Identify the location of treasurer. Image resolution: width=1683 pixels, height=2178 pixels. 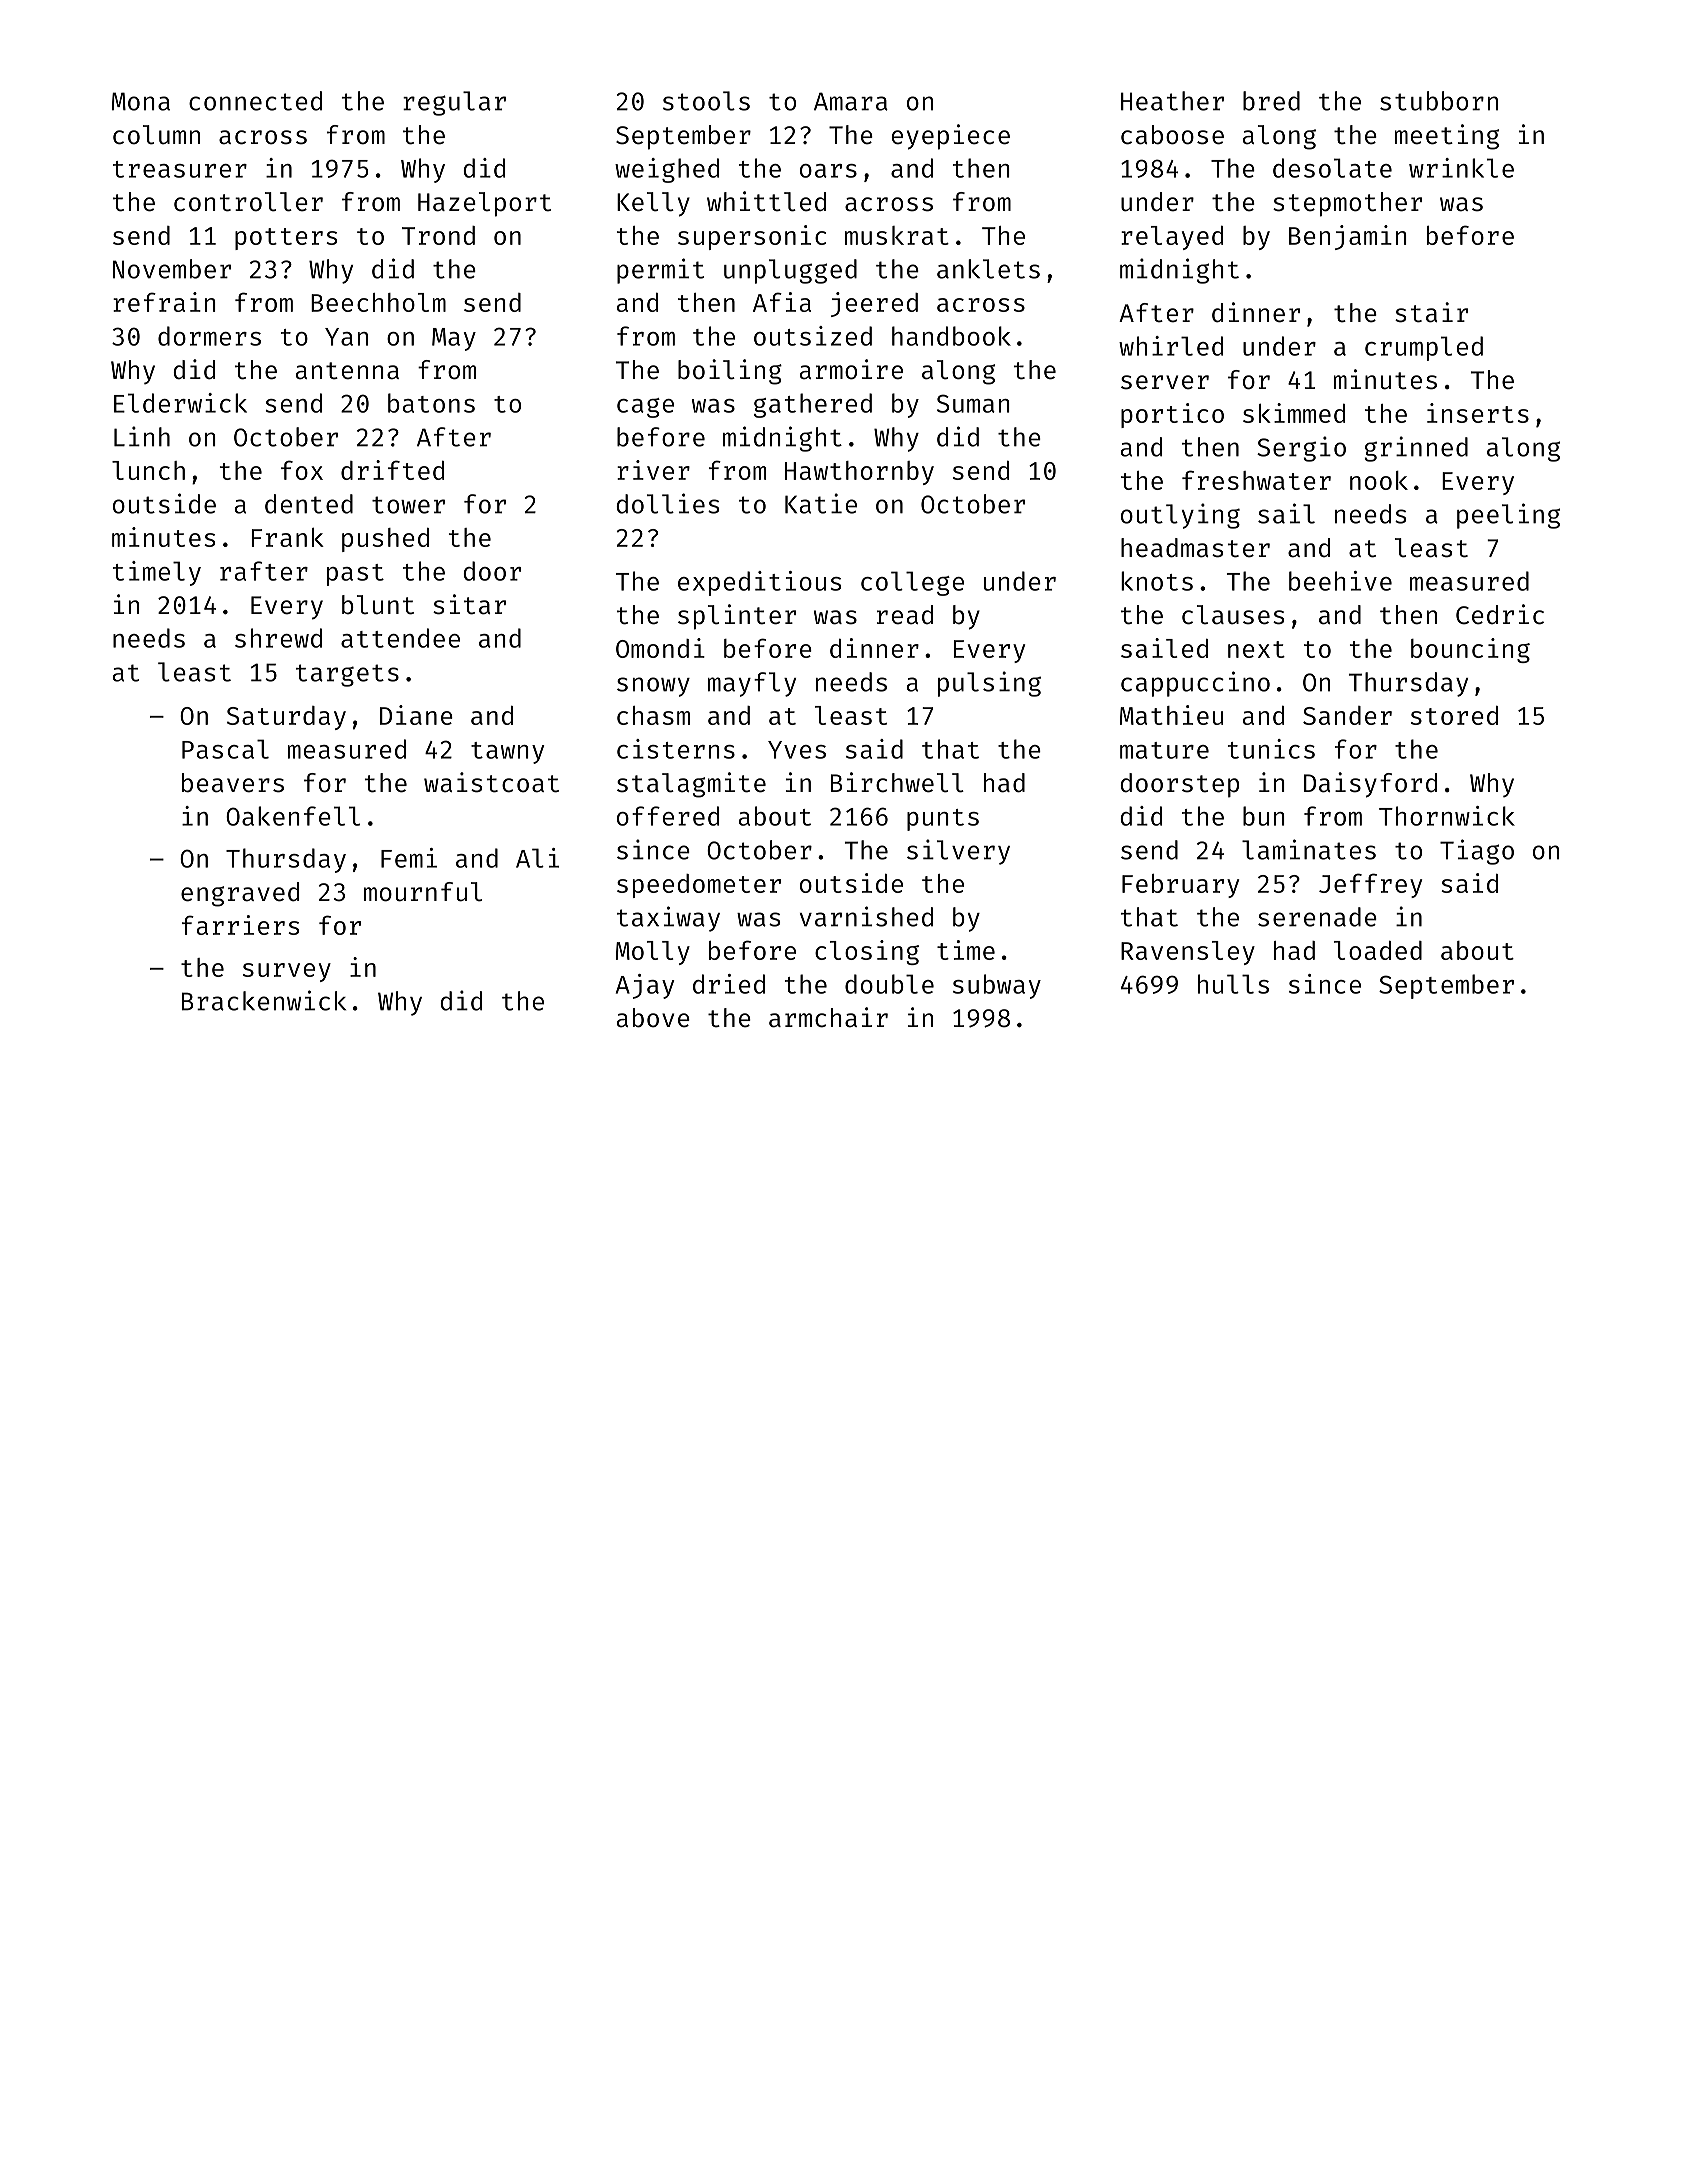
(180, 169).
